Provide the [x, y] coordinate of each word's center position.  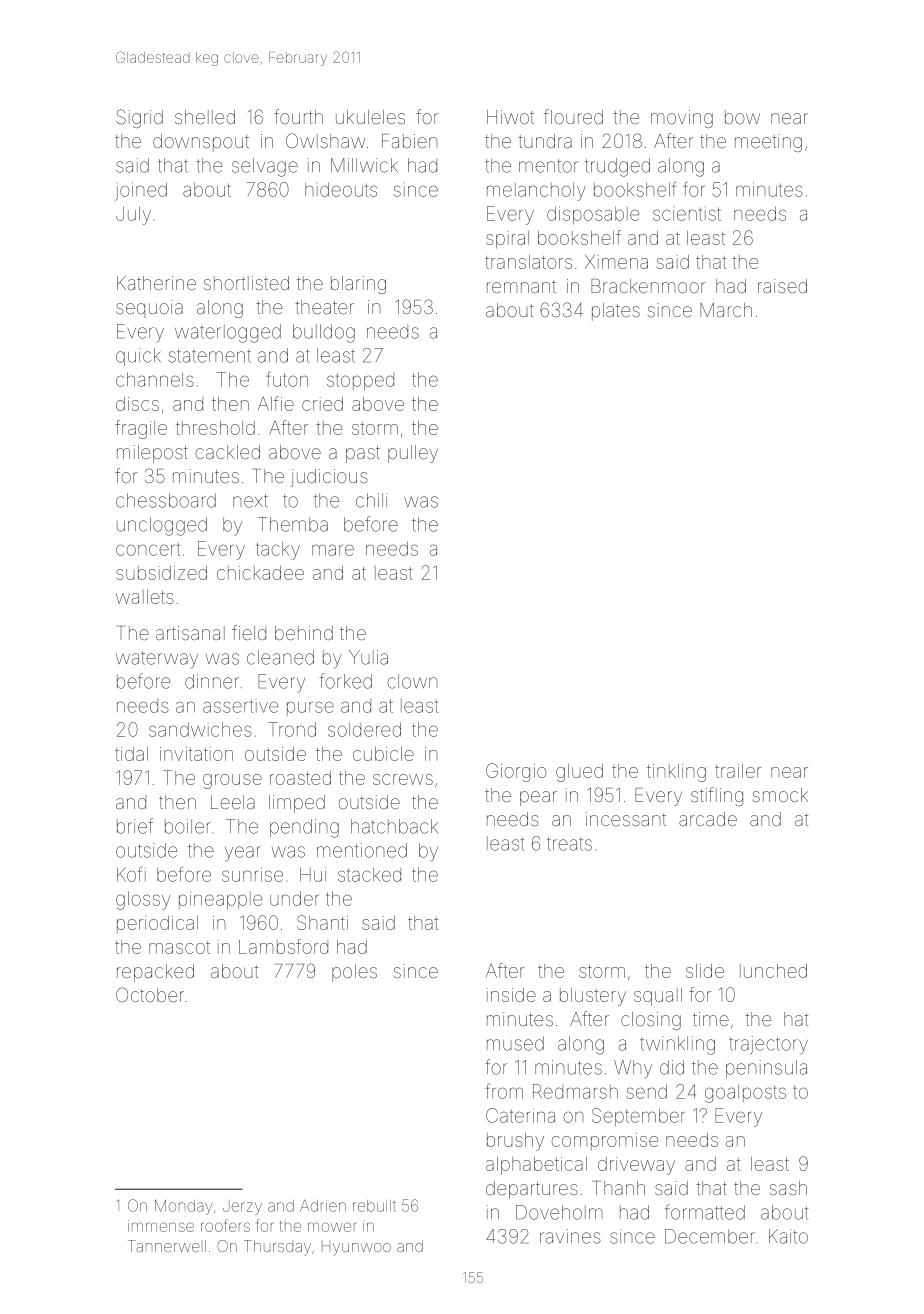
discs [137, 404]
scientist [687, 214]
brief [135, 826]
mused [515, 1043]
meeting [768, 143]
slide [705, 971]
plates [616, 312]
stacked [369, 874]
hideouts [341, 189]
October [150, 994]
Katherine [156, 283]
